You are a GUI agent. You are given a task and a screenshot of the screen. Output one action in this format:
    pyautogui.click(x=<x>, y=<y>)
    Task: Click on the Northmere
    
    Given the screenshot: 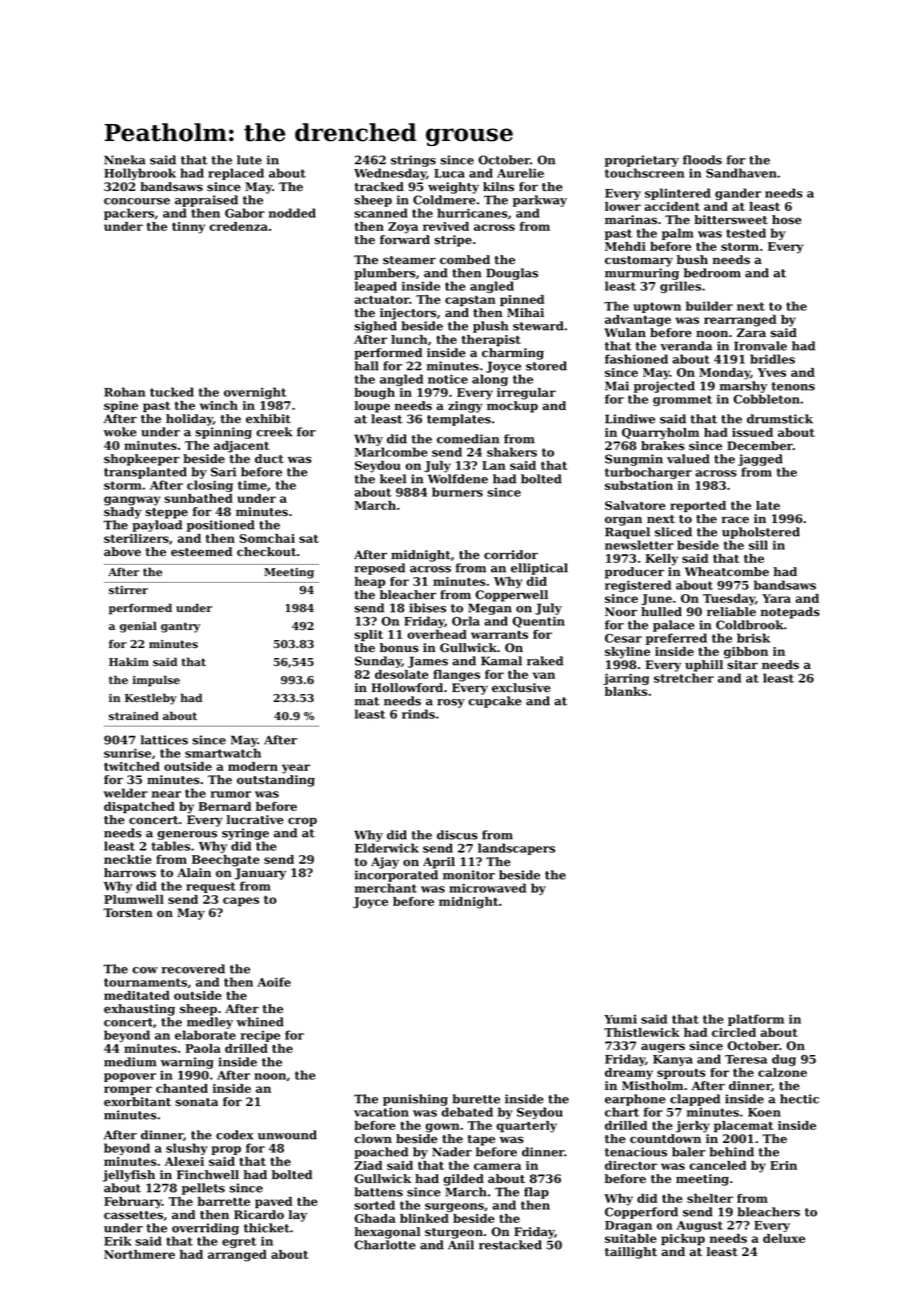 What is the action you would take?
    pyautogui.click(x=139, y=1254)
